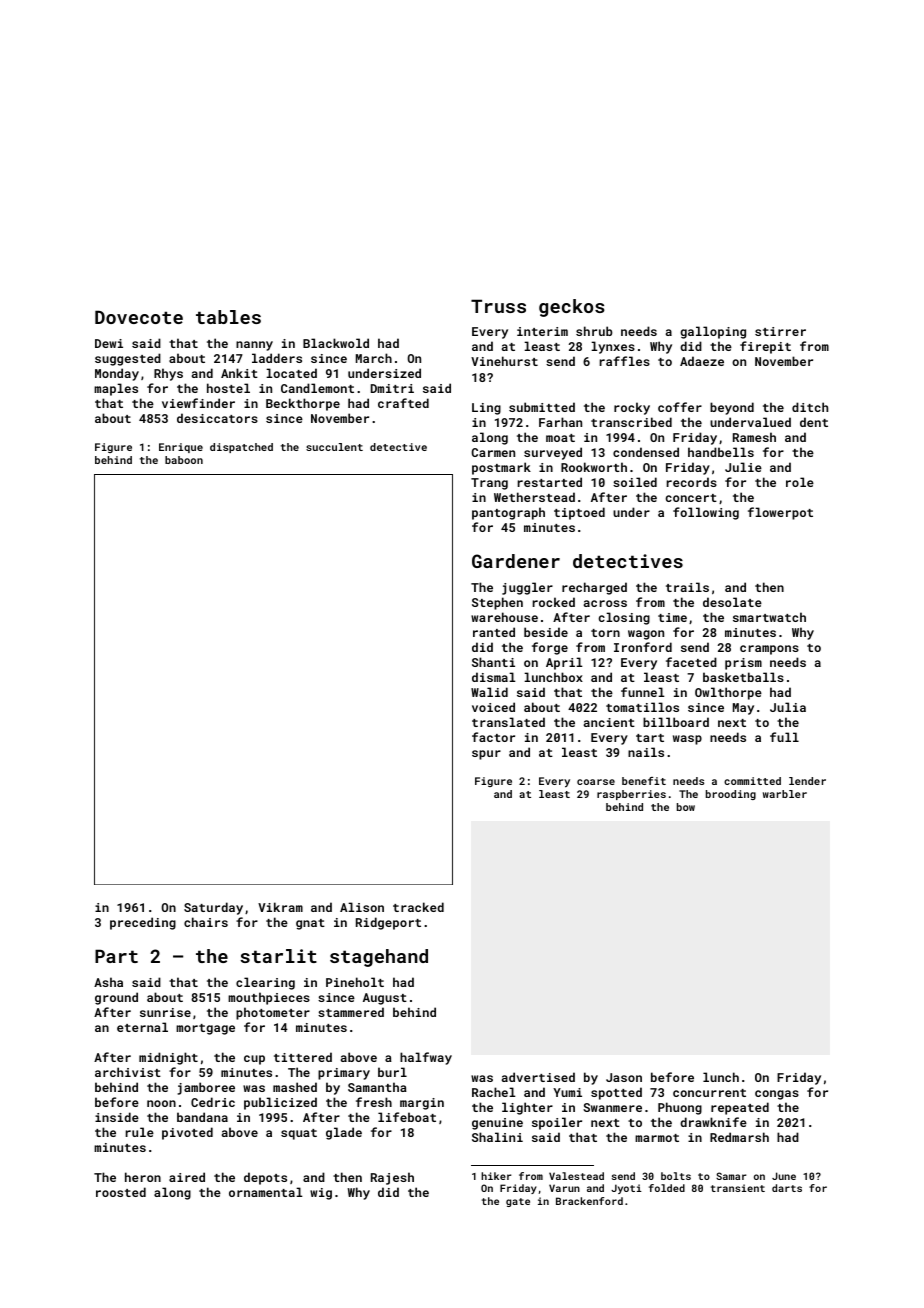  I want to click on roosted, so click(121, 1192).
